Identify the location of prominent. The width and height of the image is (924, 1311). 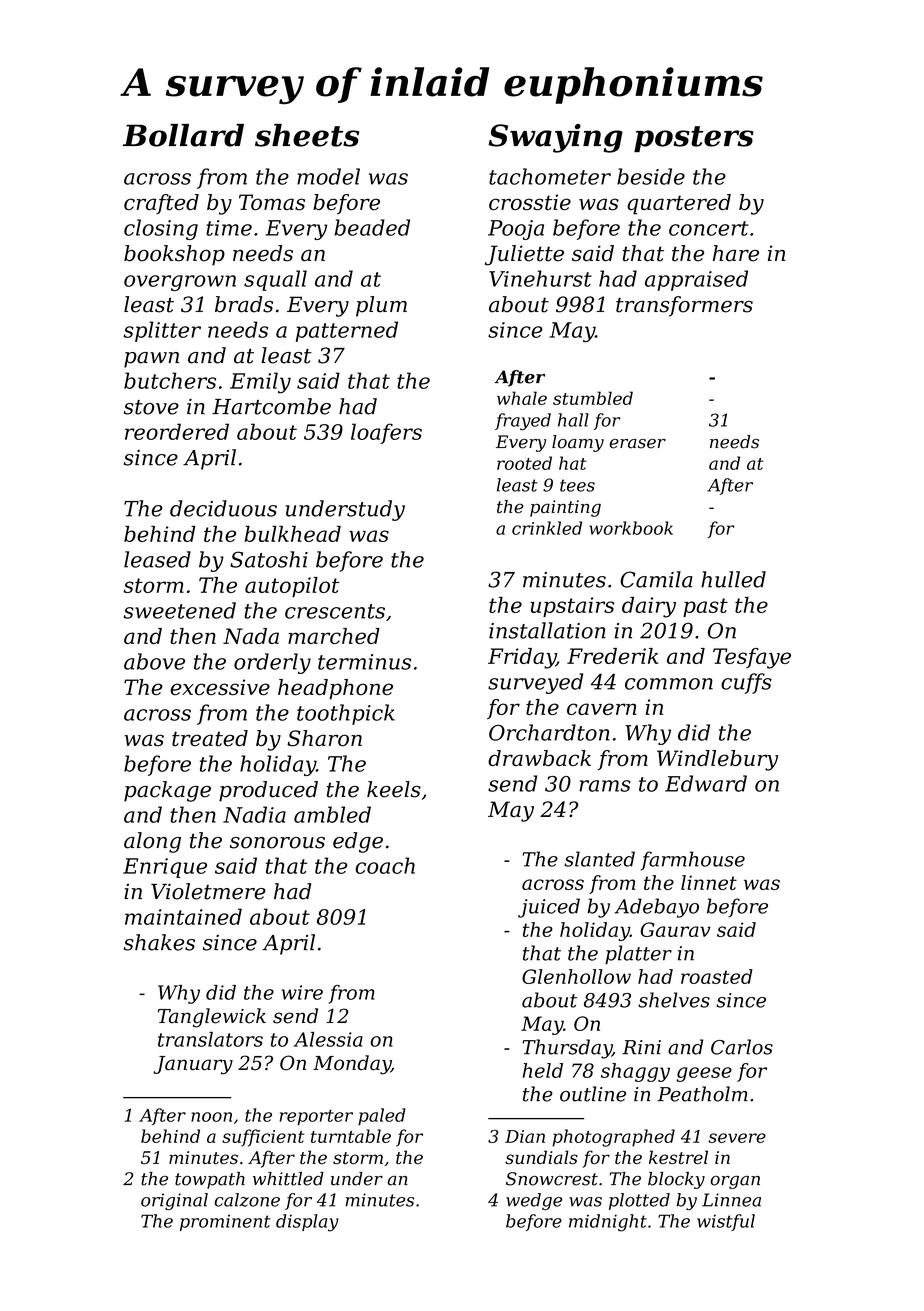
(225, 1223).
